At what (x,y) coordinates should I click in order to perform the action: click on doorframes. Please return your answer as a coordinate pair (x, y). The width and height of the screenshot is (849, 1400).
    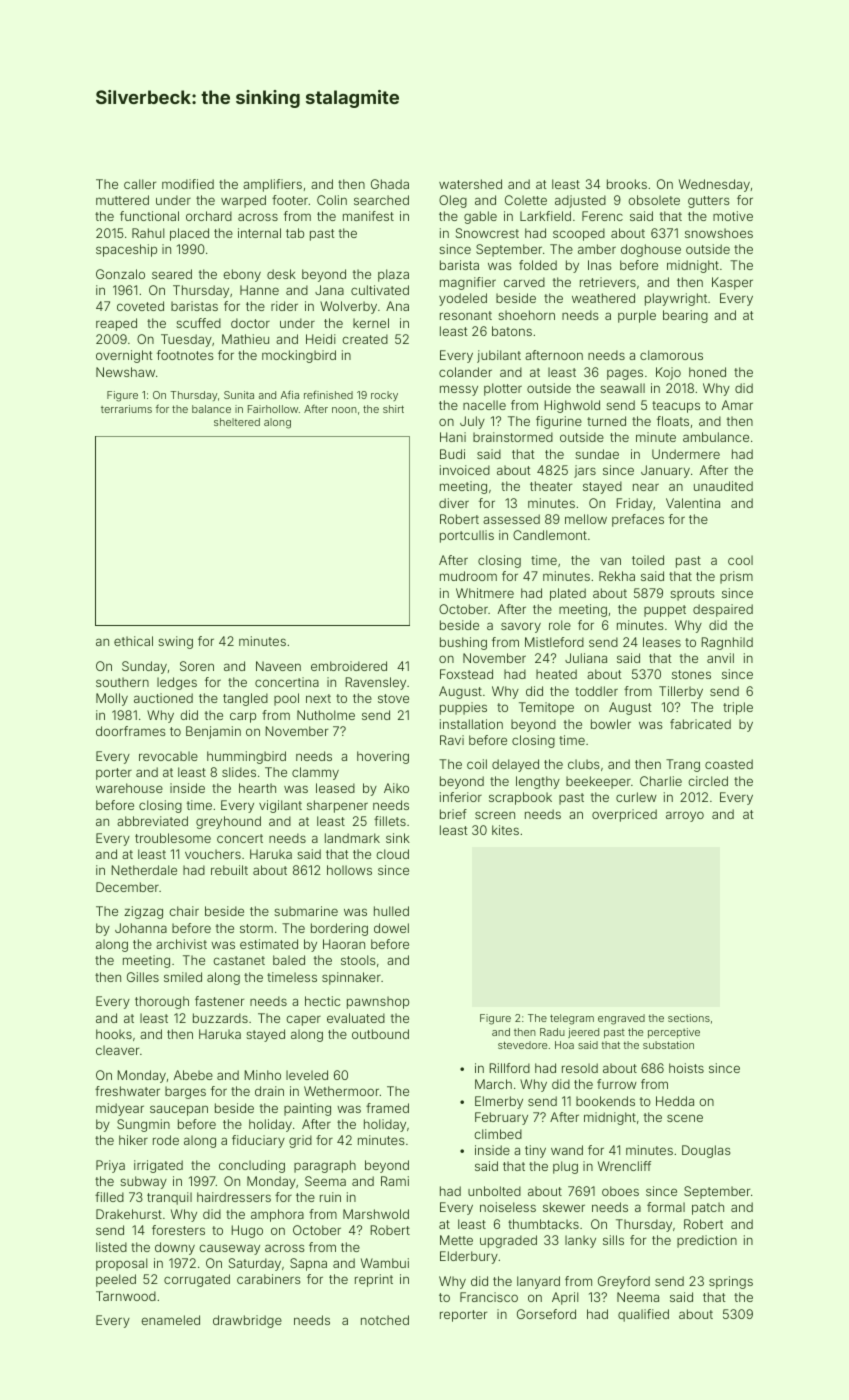
    Looking at the image, I should click on (131, 731).
